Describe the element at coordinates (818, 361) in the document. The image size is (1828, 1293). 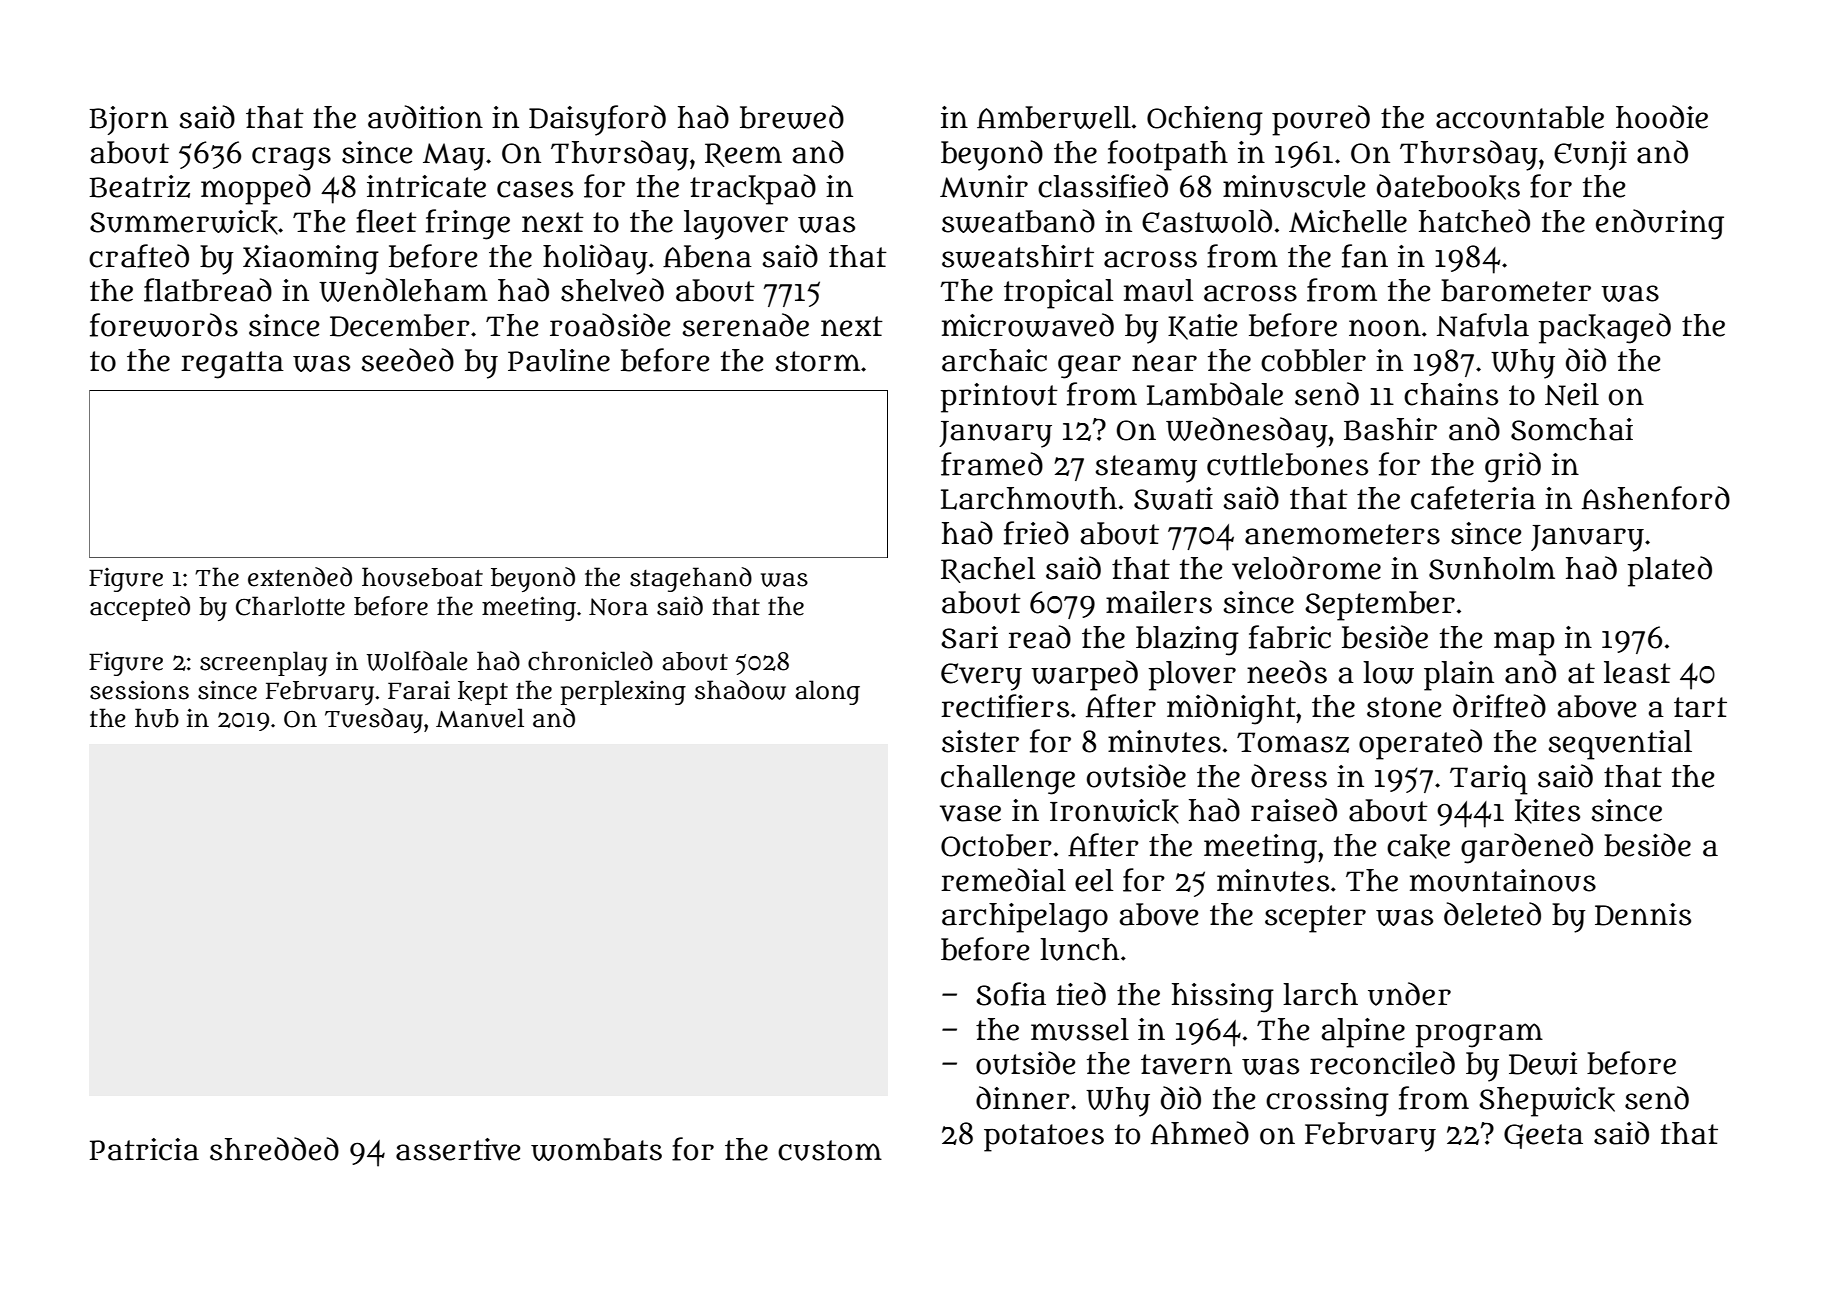
I see `storm` at that location.
